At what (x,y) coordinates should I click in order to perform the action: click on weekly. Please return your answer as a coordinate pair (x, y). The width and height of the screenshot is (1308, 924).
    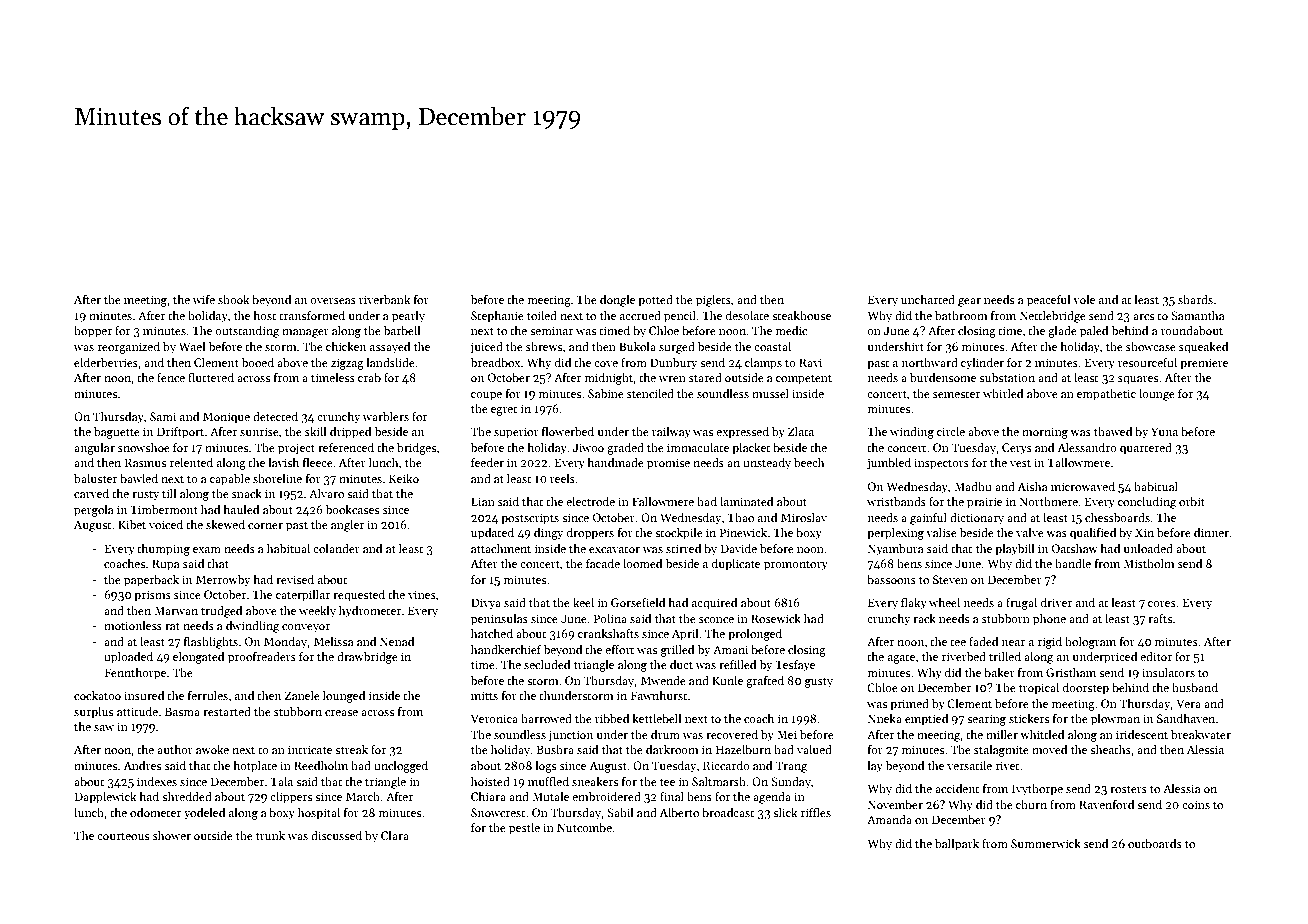
    Looking at the image, I should click on (317, 612).
